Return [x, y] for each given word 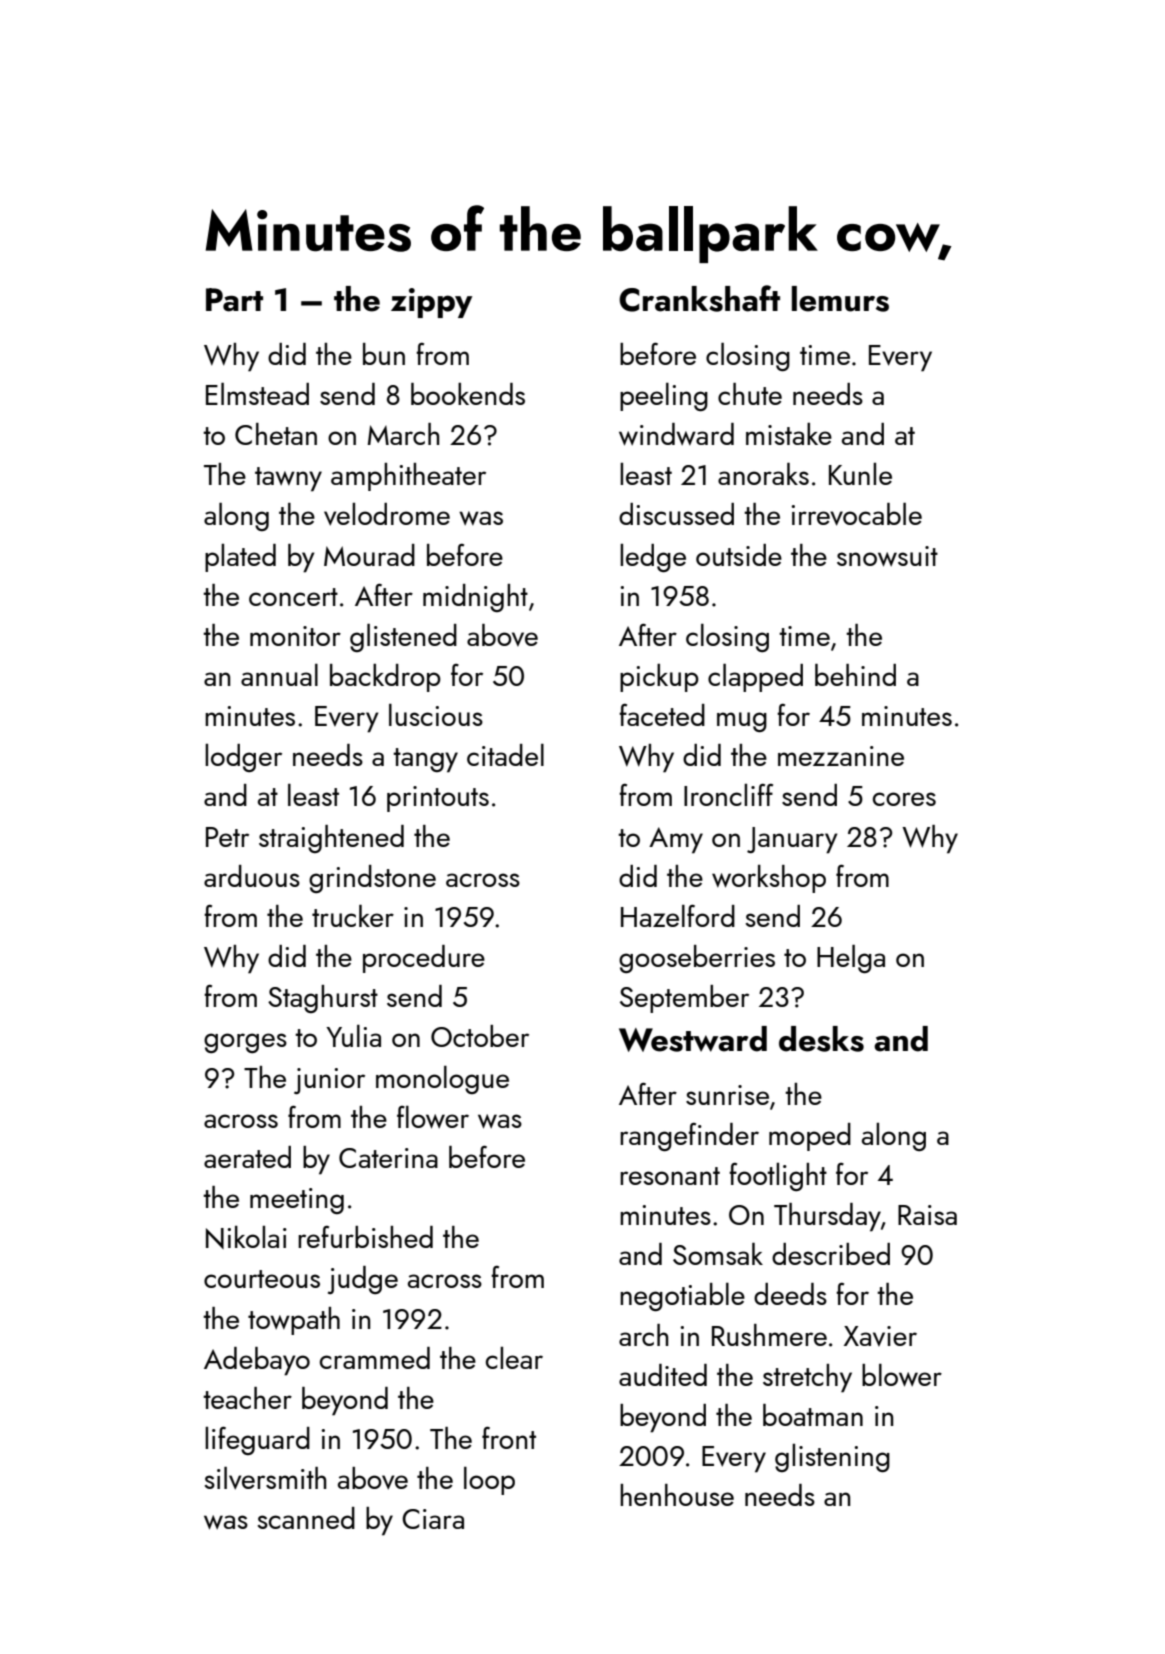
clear [514, 1358]
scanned [306, 1518]
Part [234, 300]
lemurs [840, 299]
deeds [790, 1294]
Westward [693, 1039]
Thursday [827, 1217]
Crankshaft [699, 298]
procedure [424, 959]
